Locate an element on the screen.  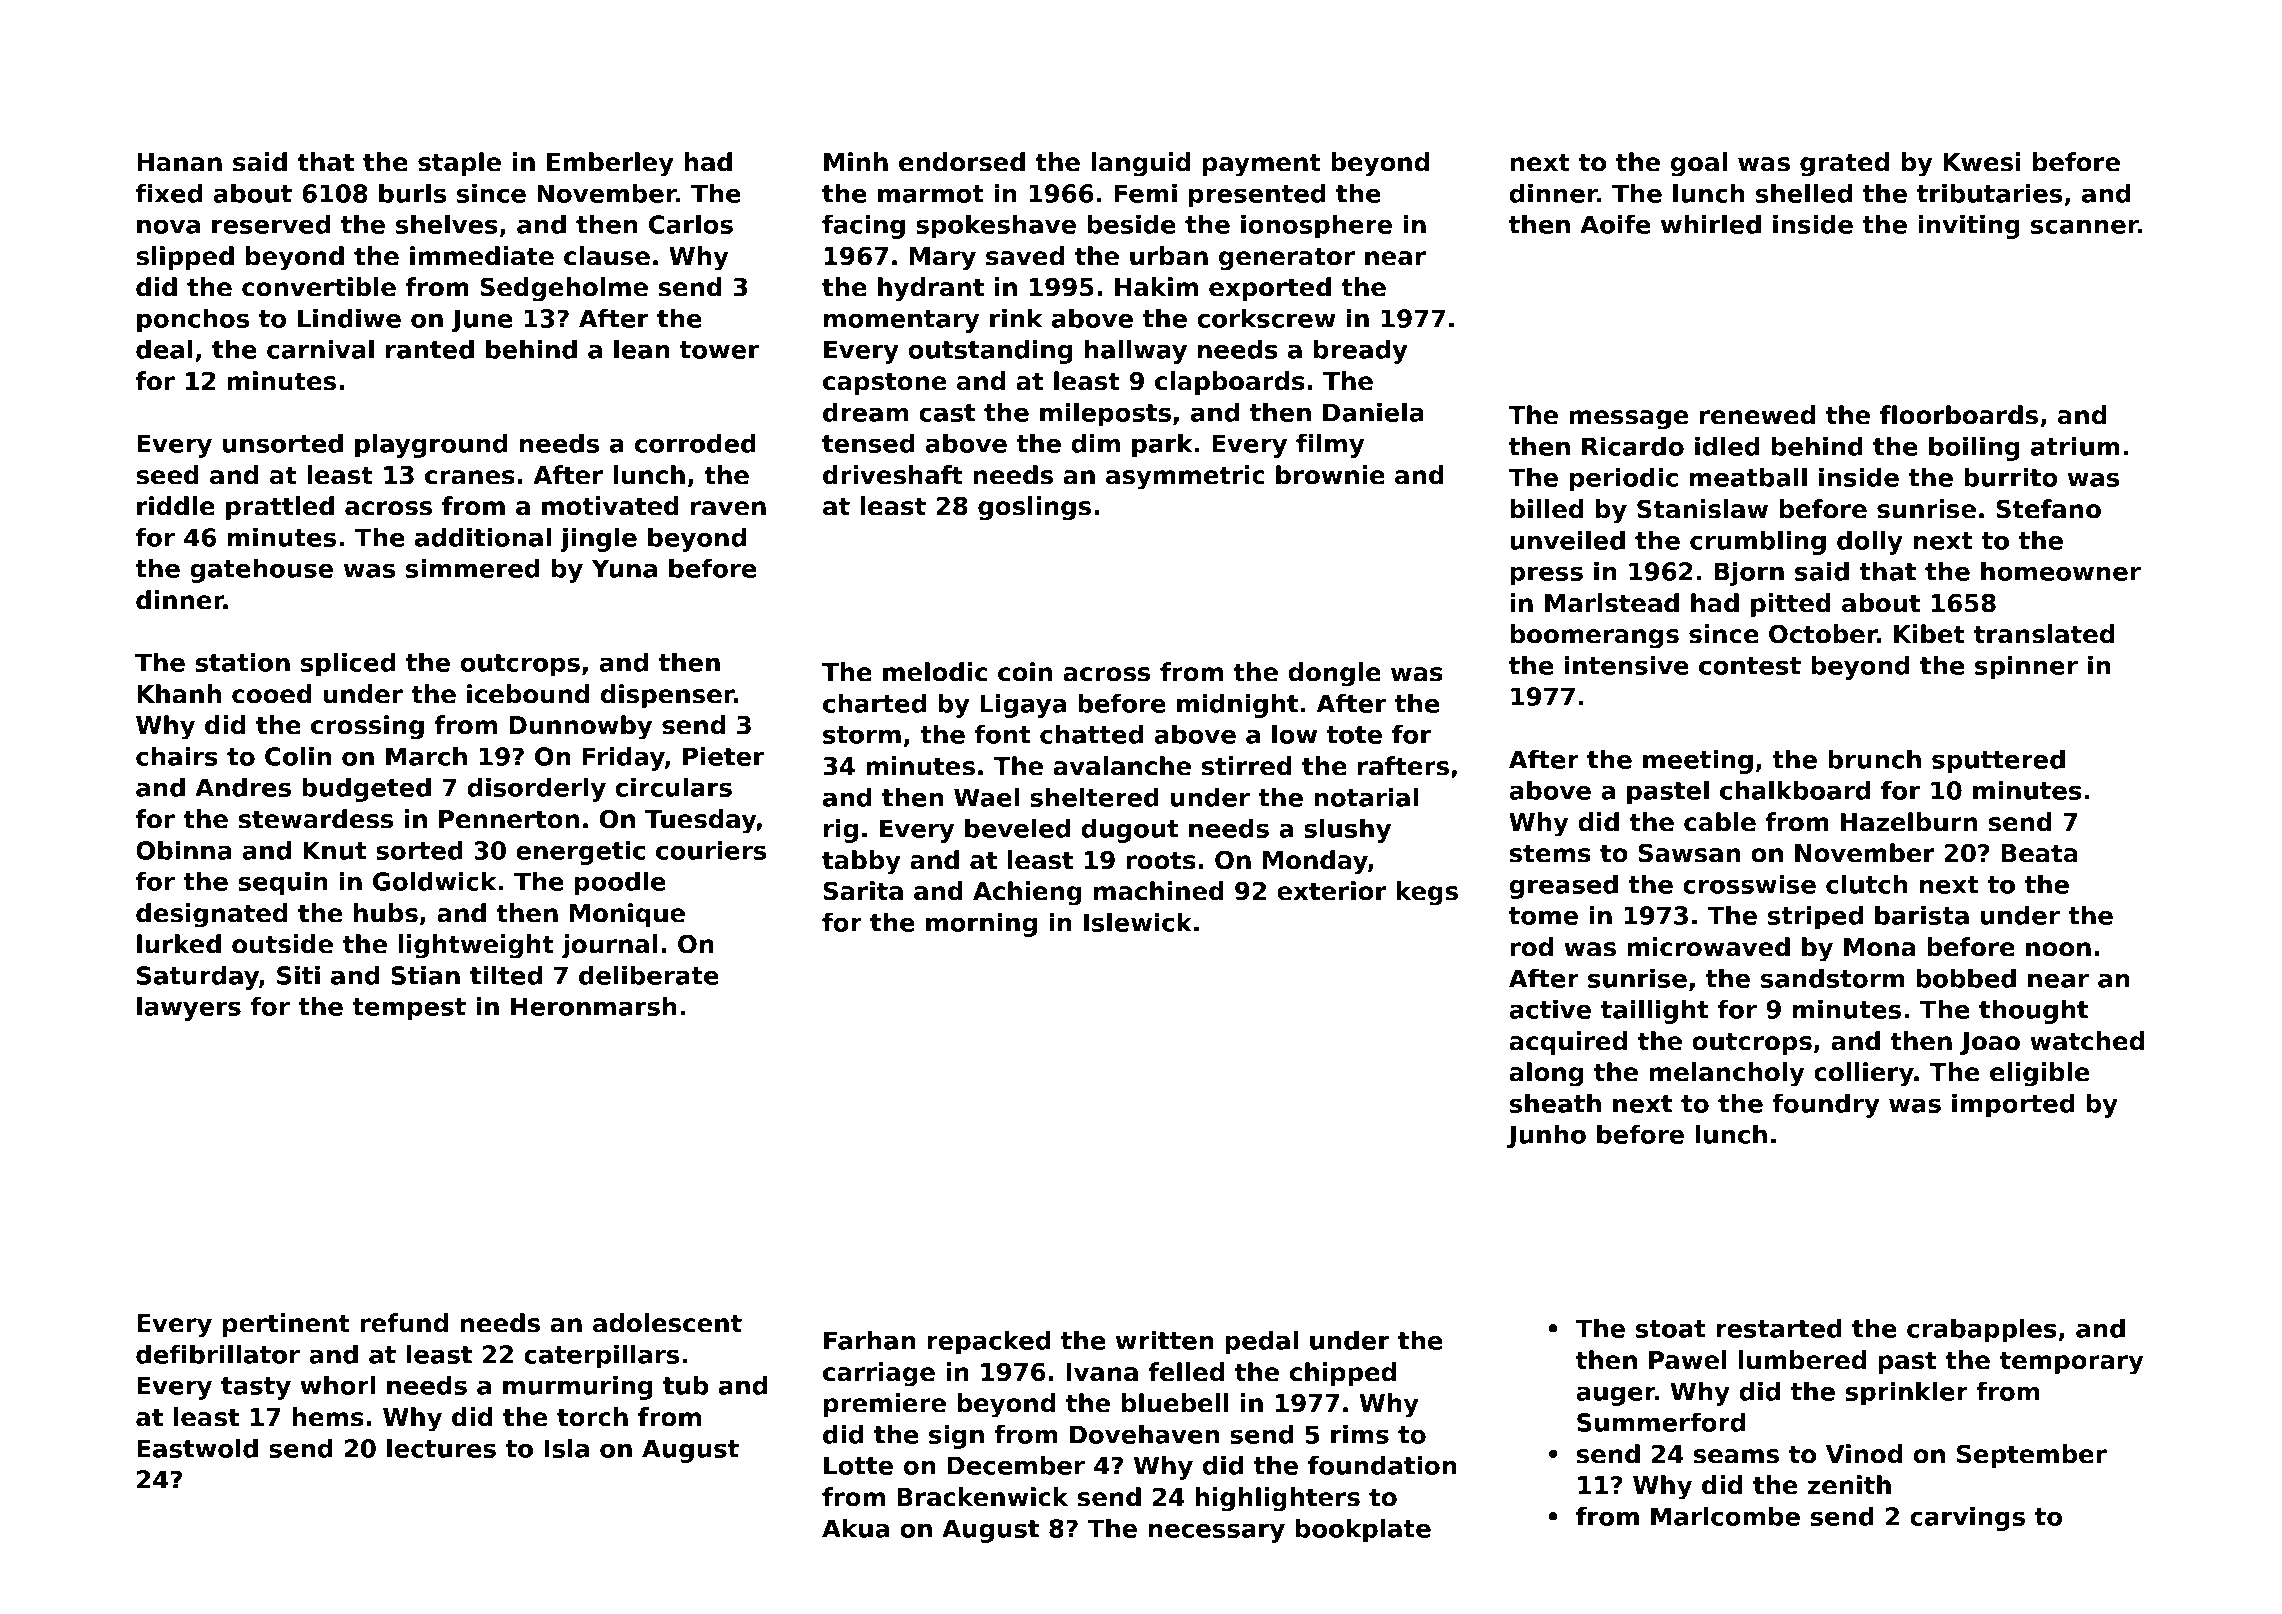
Eastwold is located at coordinates (197, 1448).
